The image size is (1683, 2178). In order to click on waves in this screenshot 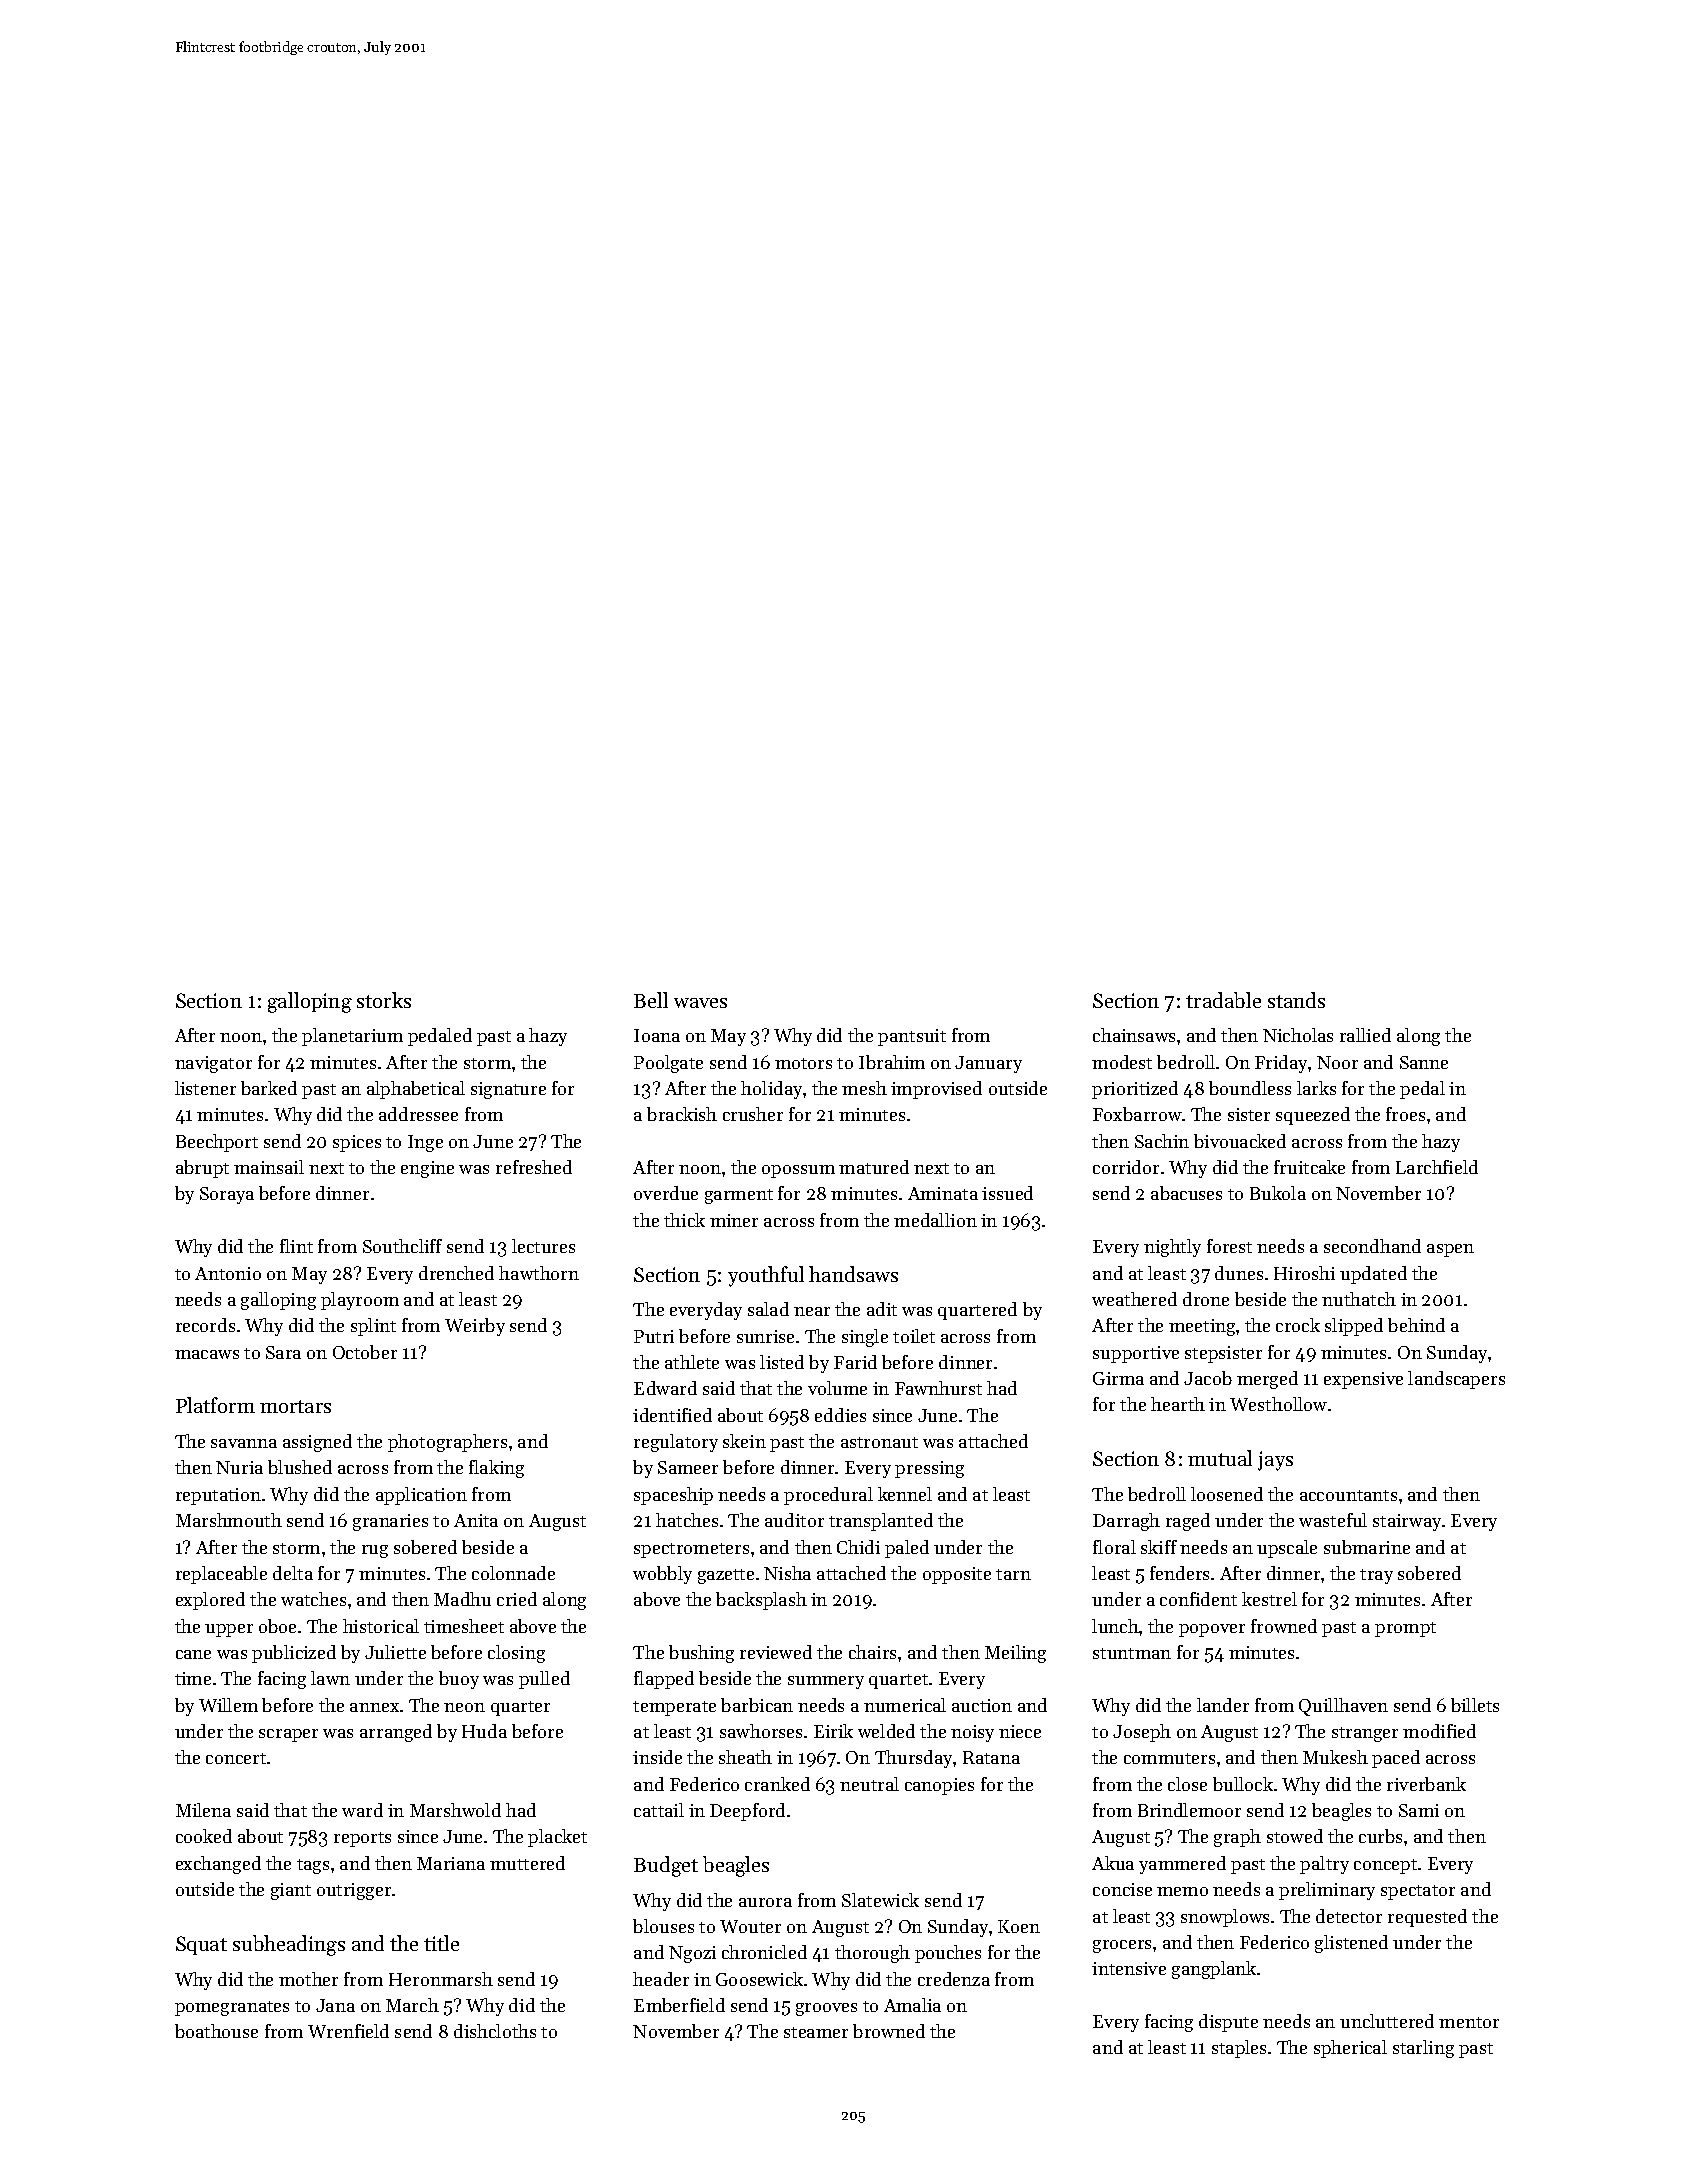, I will do `click(700, 1003)`.
